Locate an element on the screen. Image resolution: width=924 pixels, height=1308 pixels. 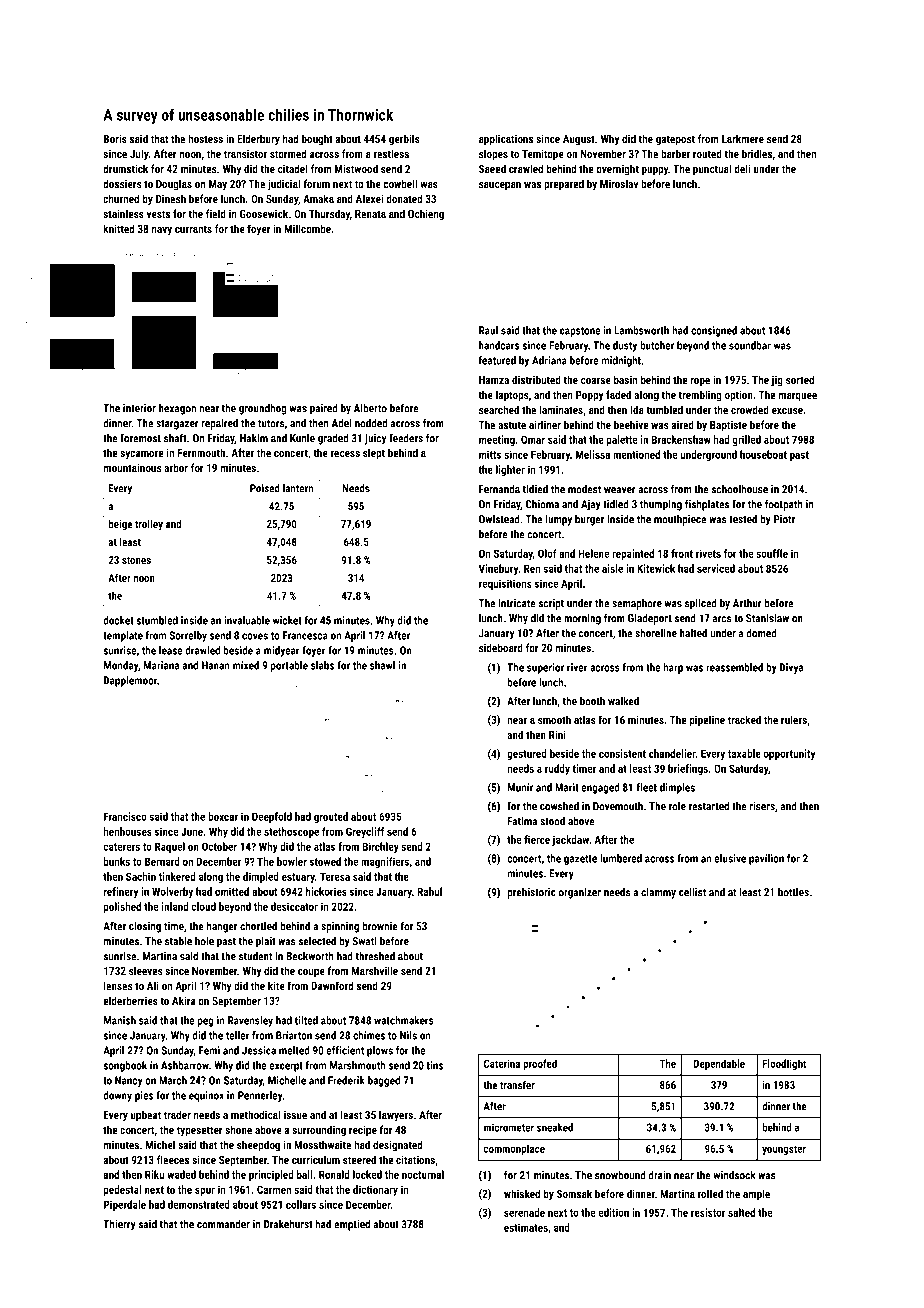
rulers is located at coordinates (794, 719).
